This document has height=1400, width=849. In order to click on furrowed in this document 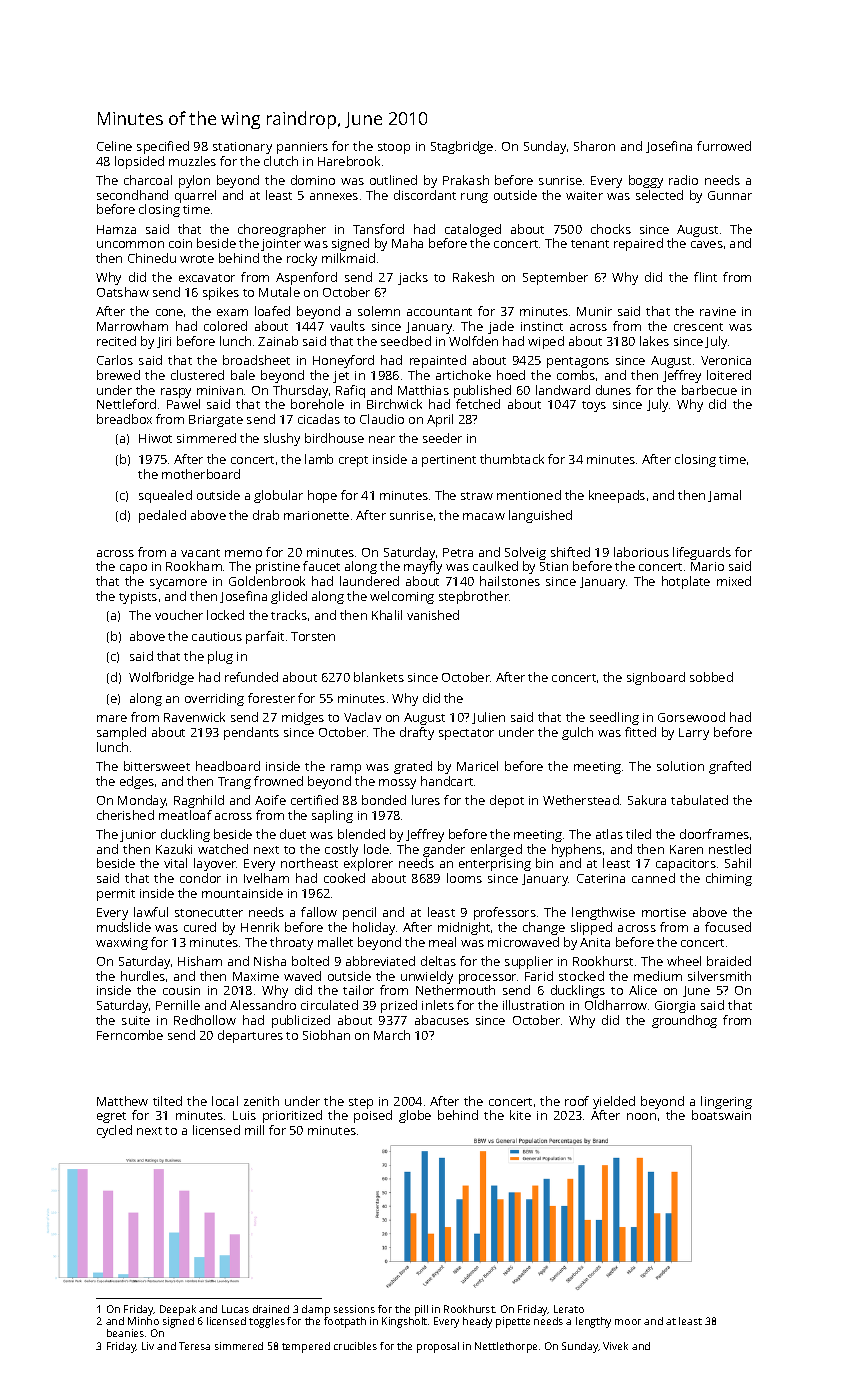, I will do `click(724, 146)`.
